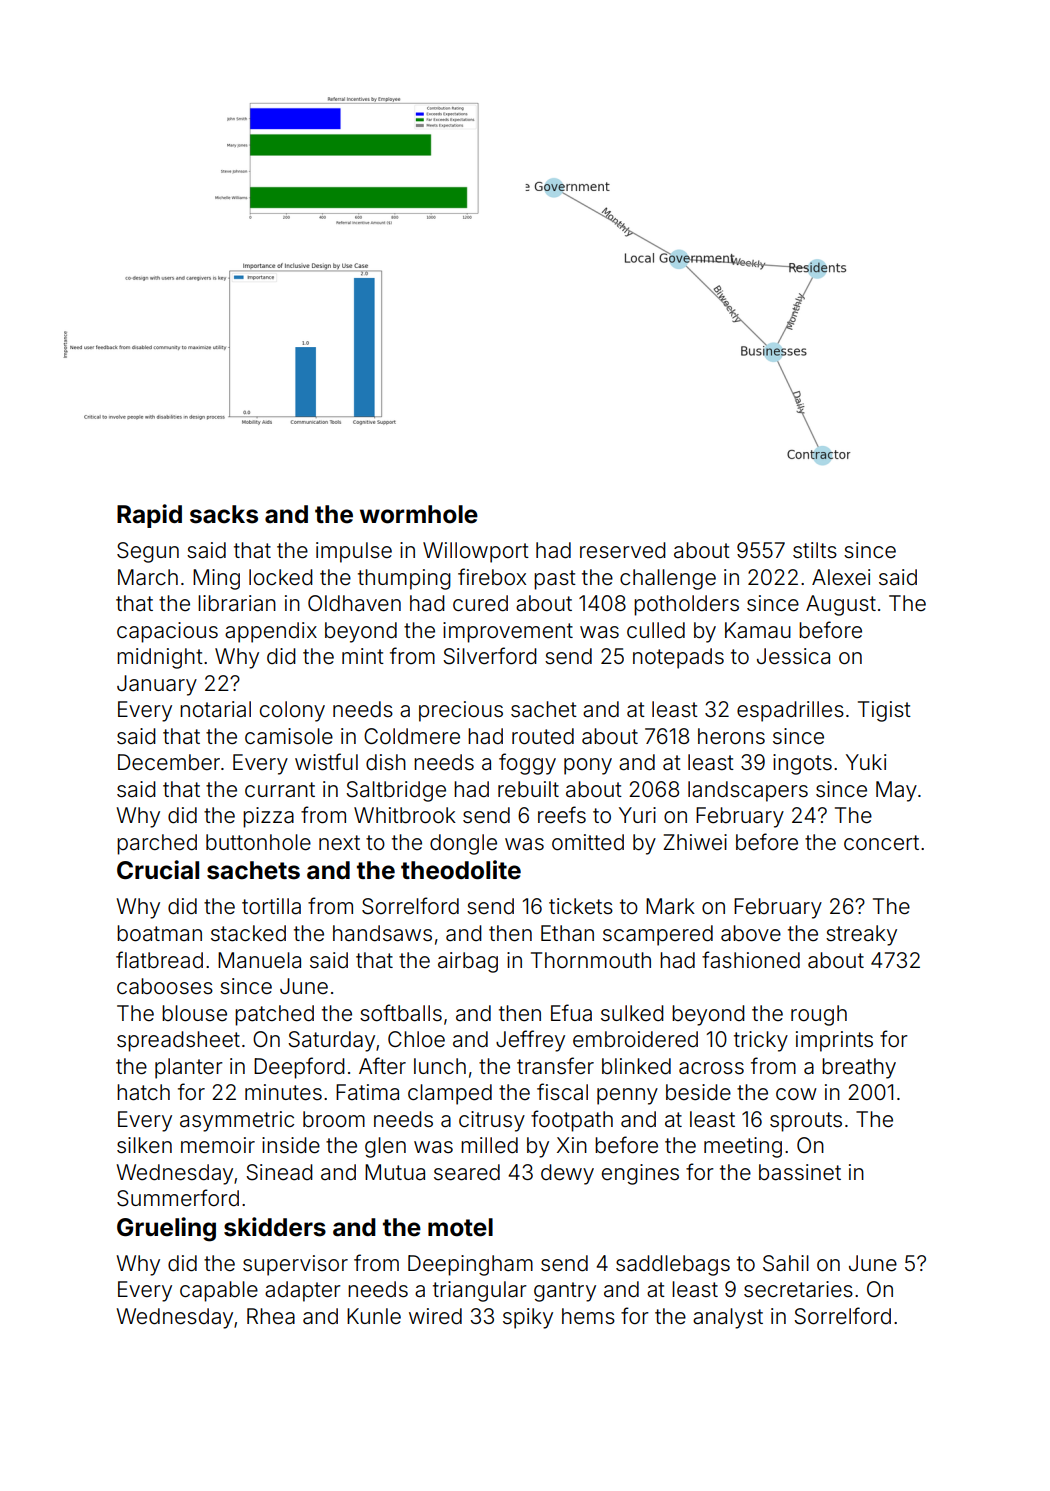  What do you see at coordinates (881, 843) in the page?
I see `concert` at bounding box center [881, 843].
